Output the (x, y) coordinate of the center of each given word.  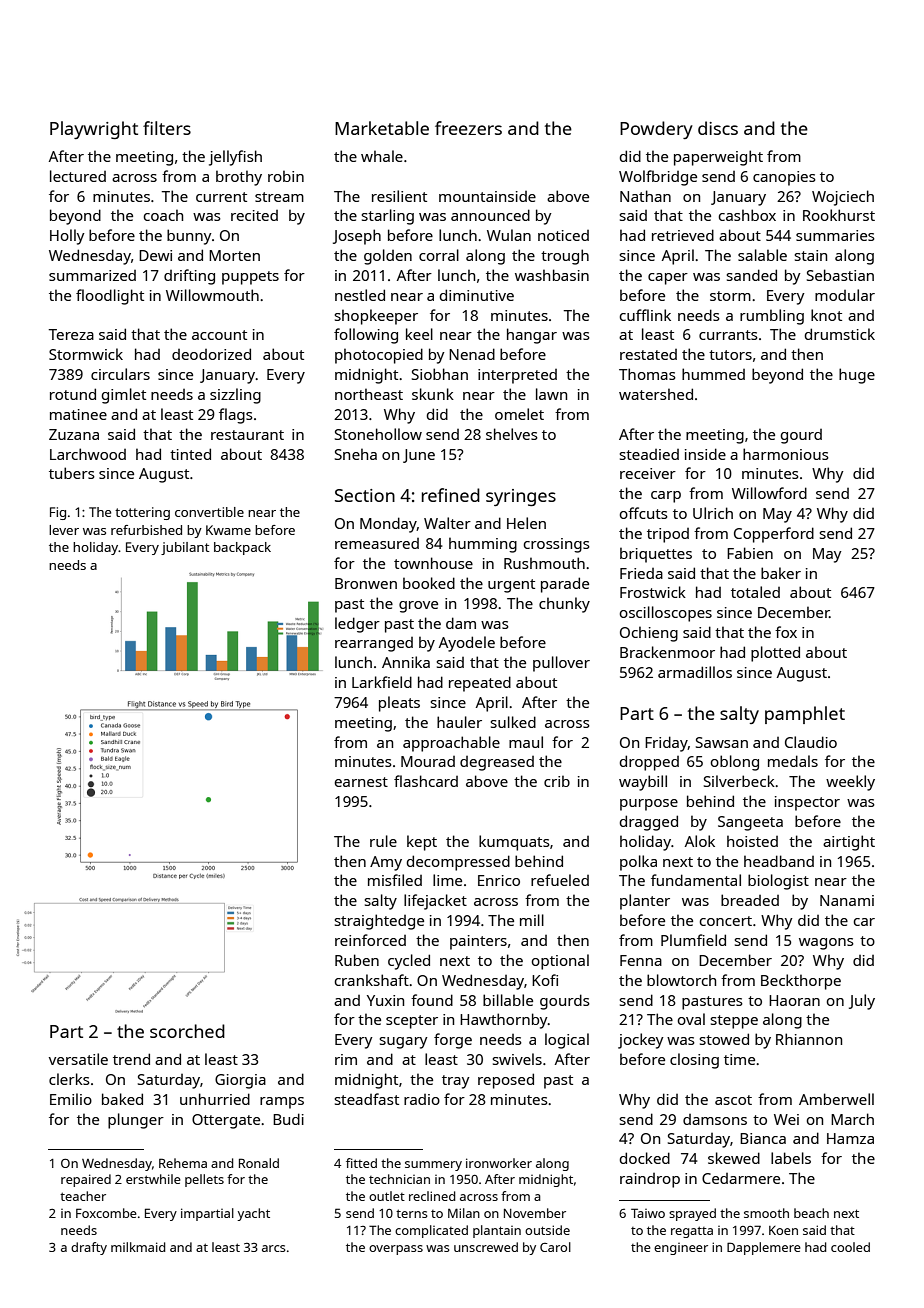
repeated (480, 684)
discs (718, 128)
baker (781, 573)
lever (64, 530)
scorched (187, 1031)
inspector (807, 803)
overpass (396, 1250)
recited (254, 215)
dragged (649, 823)
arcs (274, 1248)
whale (382, 156)
